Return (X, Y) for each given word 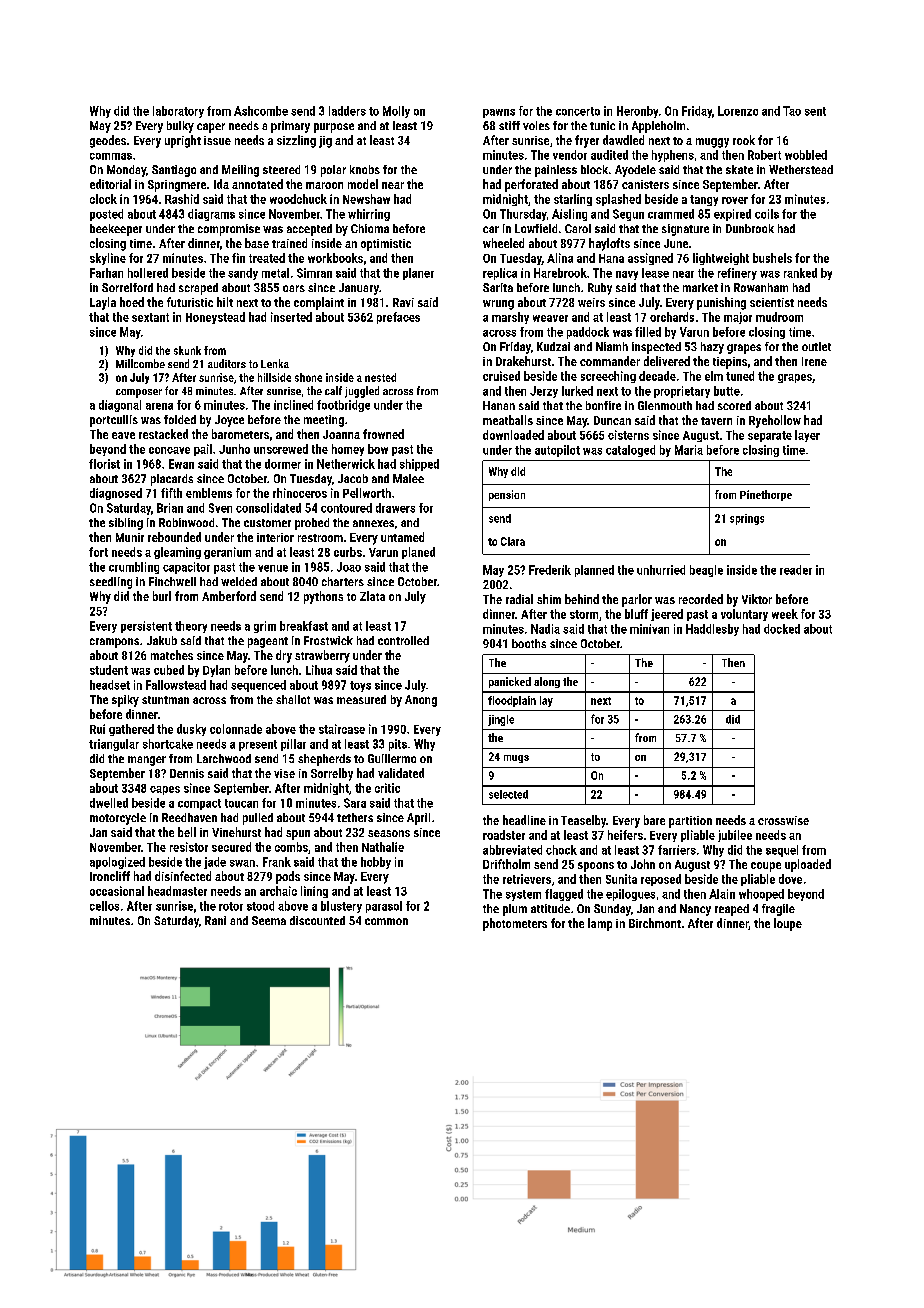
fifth (171, 493)
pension (507, 495)
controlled (403, 640)
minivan (649, 629)
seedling (111, 583)
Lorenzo (738, 111)
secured (231, 847)
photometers (515, 924)
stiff (509, 125)
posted (106, 215)
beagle (706, 571)
